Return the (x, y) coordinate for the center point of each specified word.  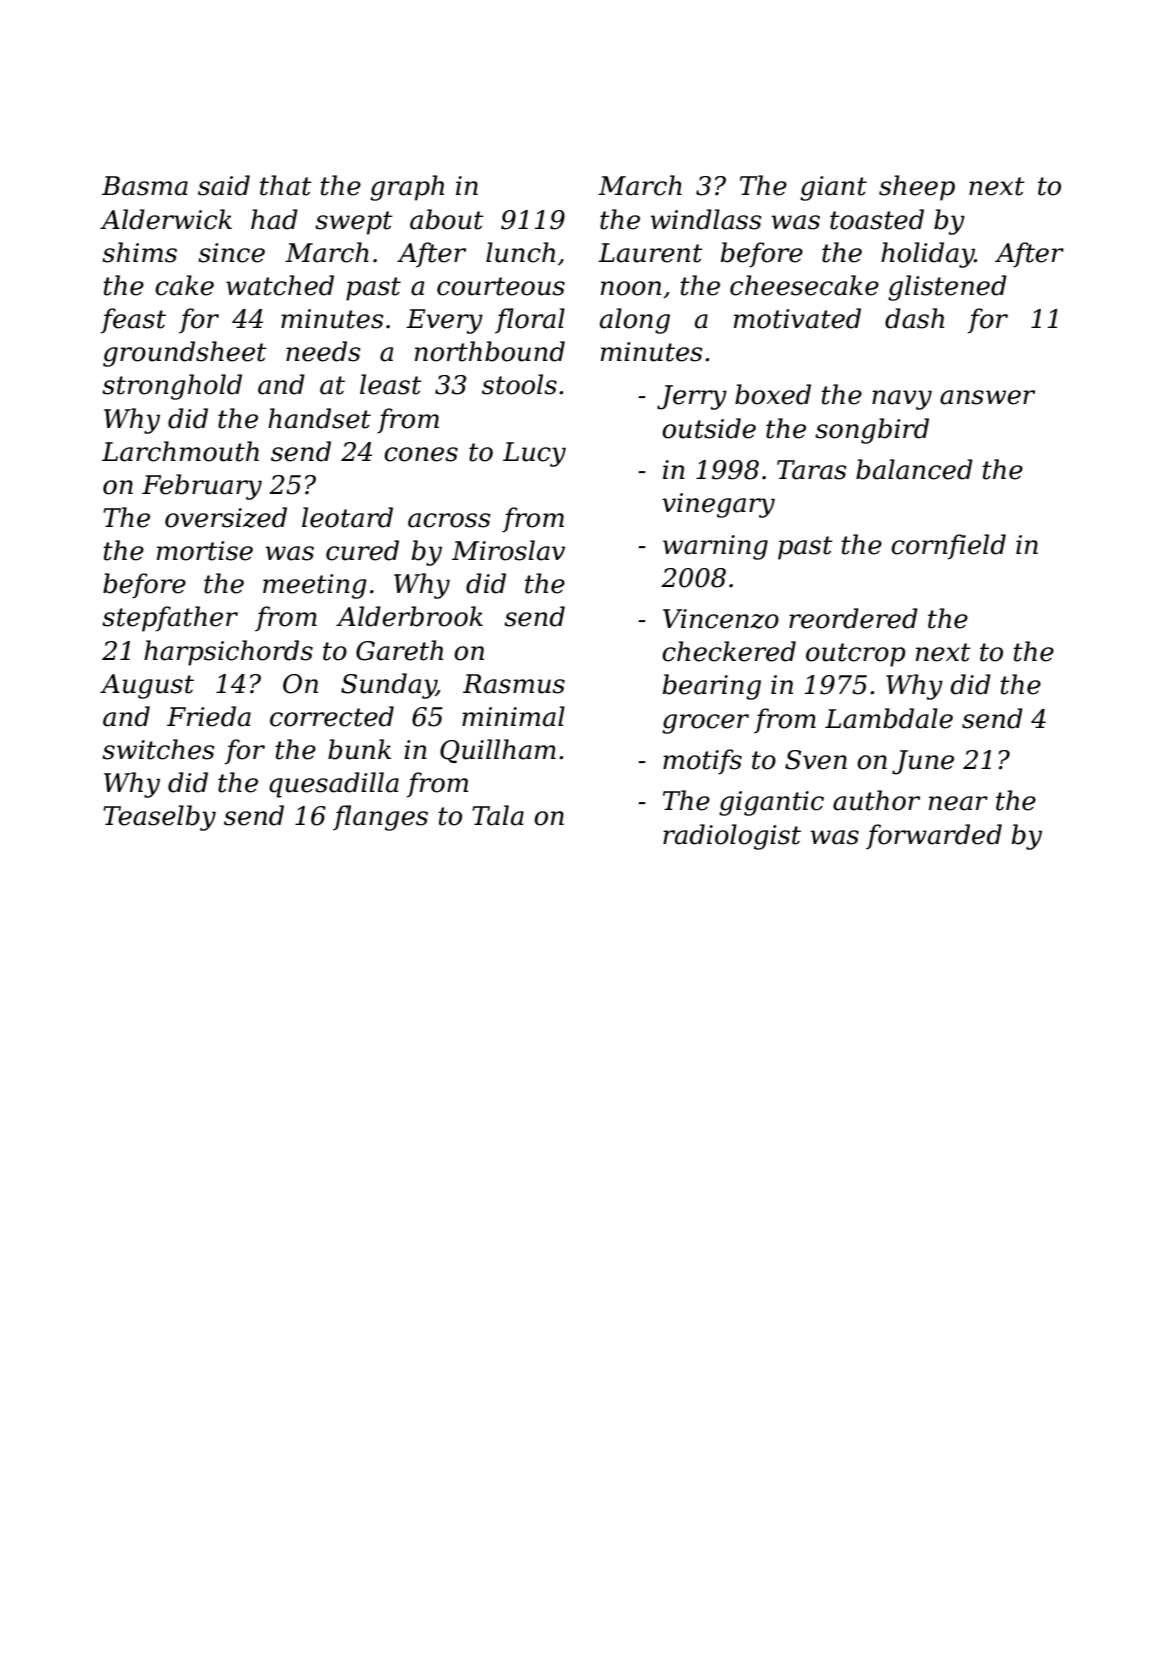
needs (323, 351)
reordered (853, 618)
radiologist (732, 837)
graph (407, 188)
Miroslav (508, 550)
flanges (380, 818)
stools (519, 384)
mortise (205, 551)
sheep (917, 188)
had (274, 219)
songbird (872, 431)
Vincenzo (721, 619)
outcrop (856, 655)
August (147, 686)
